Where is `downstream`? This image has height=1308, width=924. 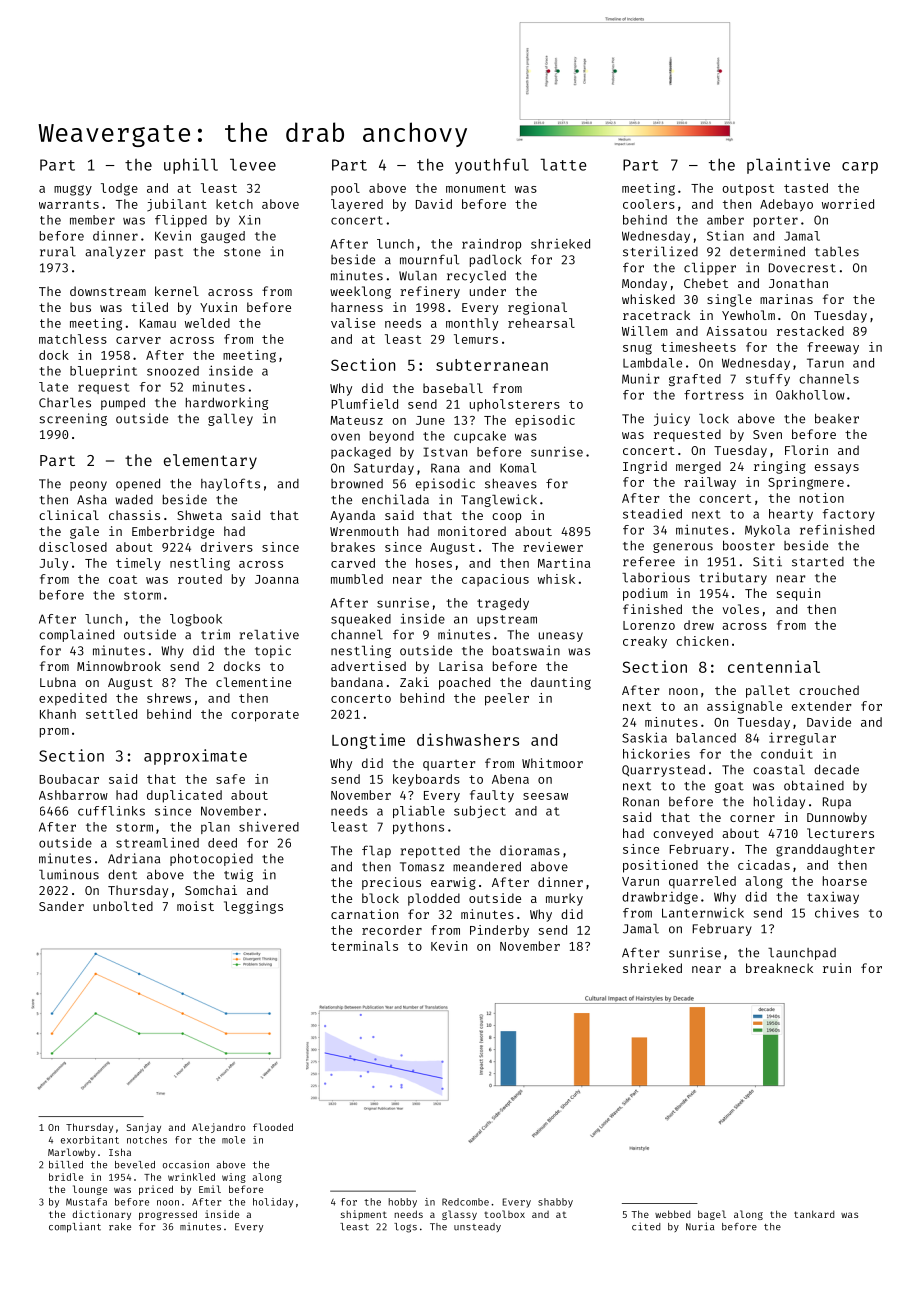 downstream is located at coordinates (108, 291).
